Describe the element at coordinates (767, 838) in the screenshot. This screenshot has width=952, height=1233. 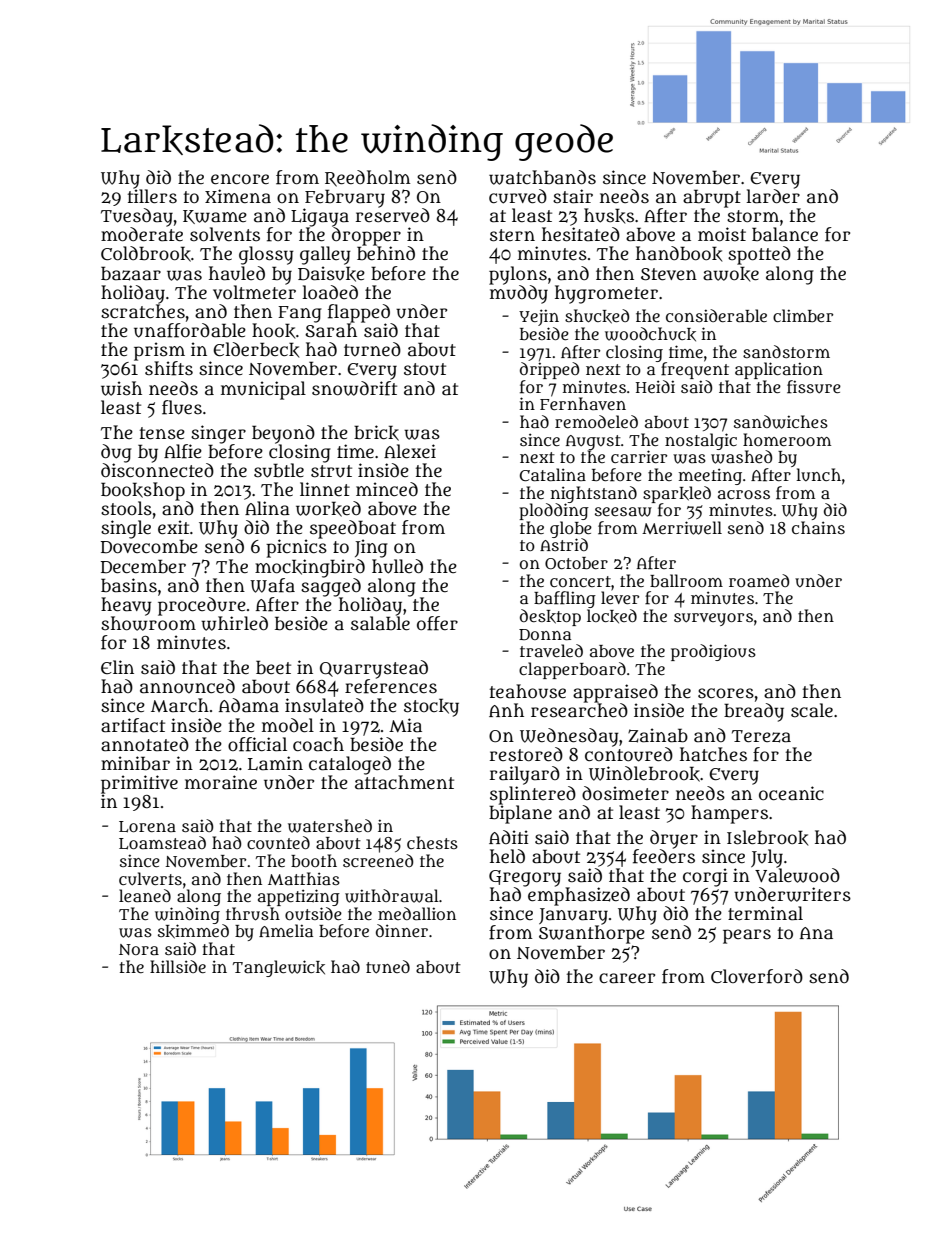
I see `Islebrook` at that location.
